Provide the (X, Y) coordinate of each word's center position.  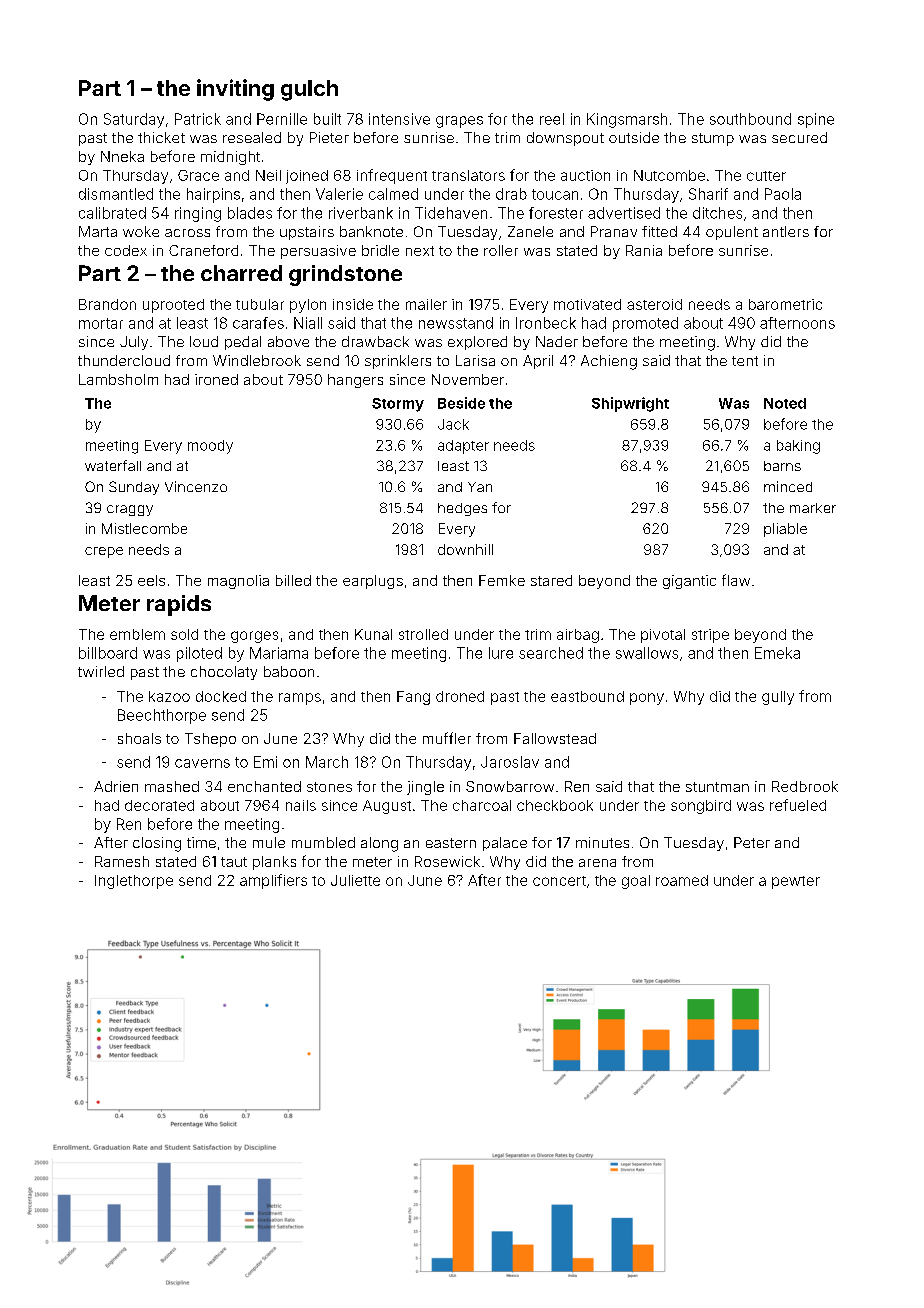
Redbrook (805, 786)
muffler (447, 738)
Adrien (116, 786)
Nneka (122, 156)
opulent (732, 233)
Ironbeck (546, 323)
